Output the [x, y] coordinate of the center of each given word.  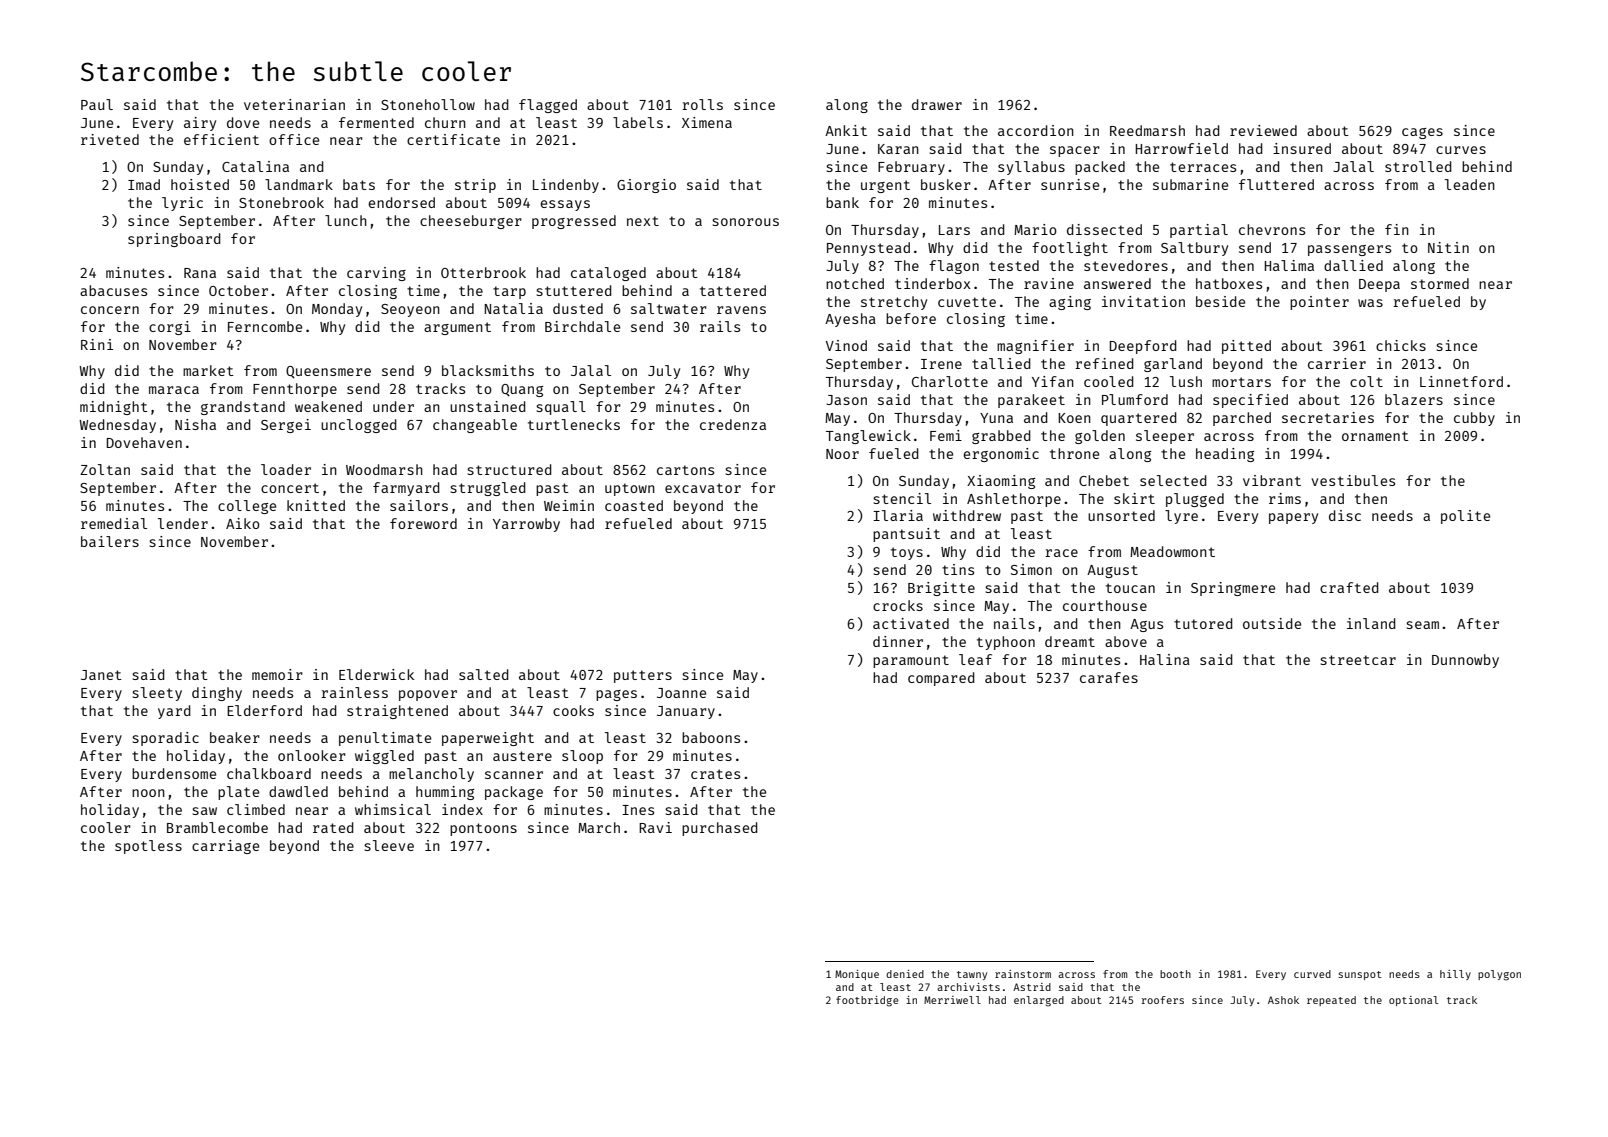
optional [1413, 1001]
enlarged [1039, 1001]
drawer [937, 104]
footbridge [867, 1001]
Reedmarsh [1147, 130]
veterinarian [294, 104]
